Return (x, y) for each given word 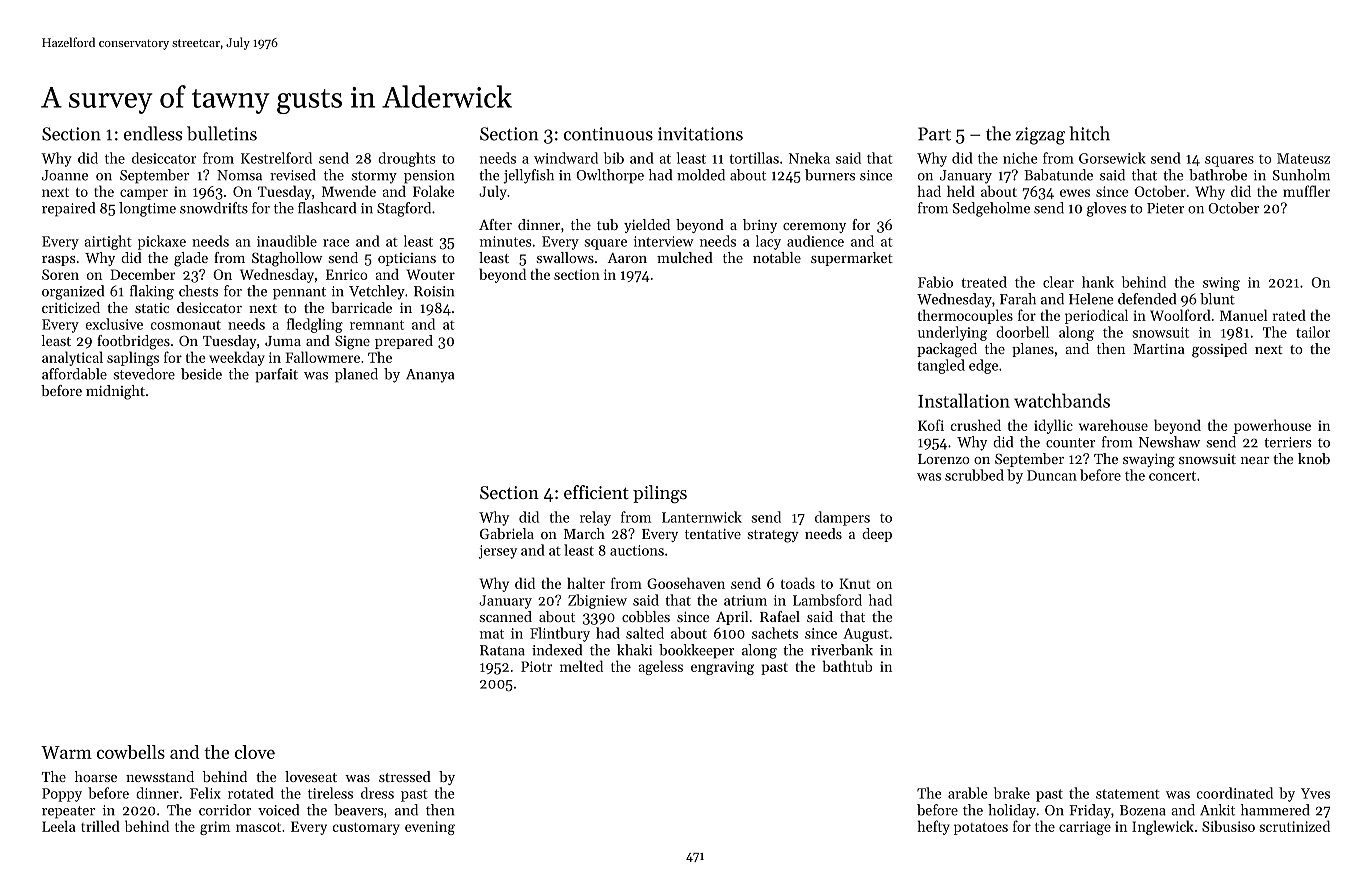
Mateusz (1303, 158)
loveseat (311, 776)
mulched (685, 257)
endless (153, 133)
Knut (855, 583)
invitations (700, 134)
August (866, 635)
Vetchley (377, 292)
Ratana (502, 650)
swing (1221, 284)
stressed (405, 776)
